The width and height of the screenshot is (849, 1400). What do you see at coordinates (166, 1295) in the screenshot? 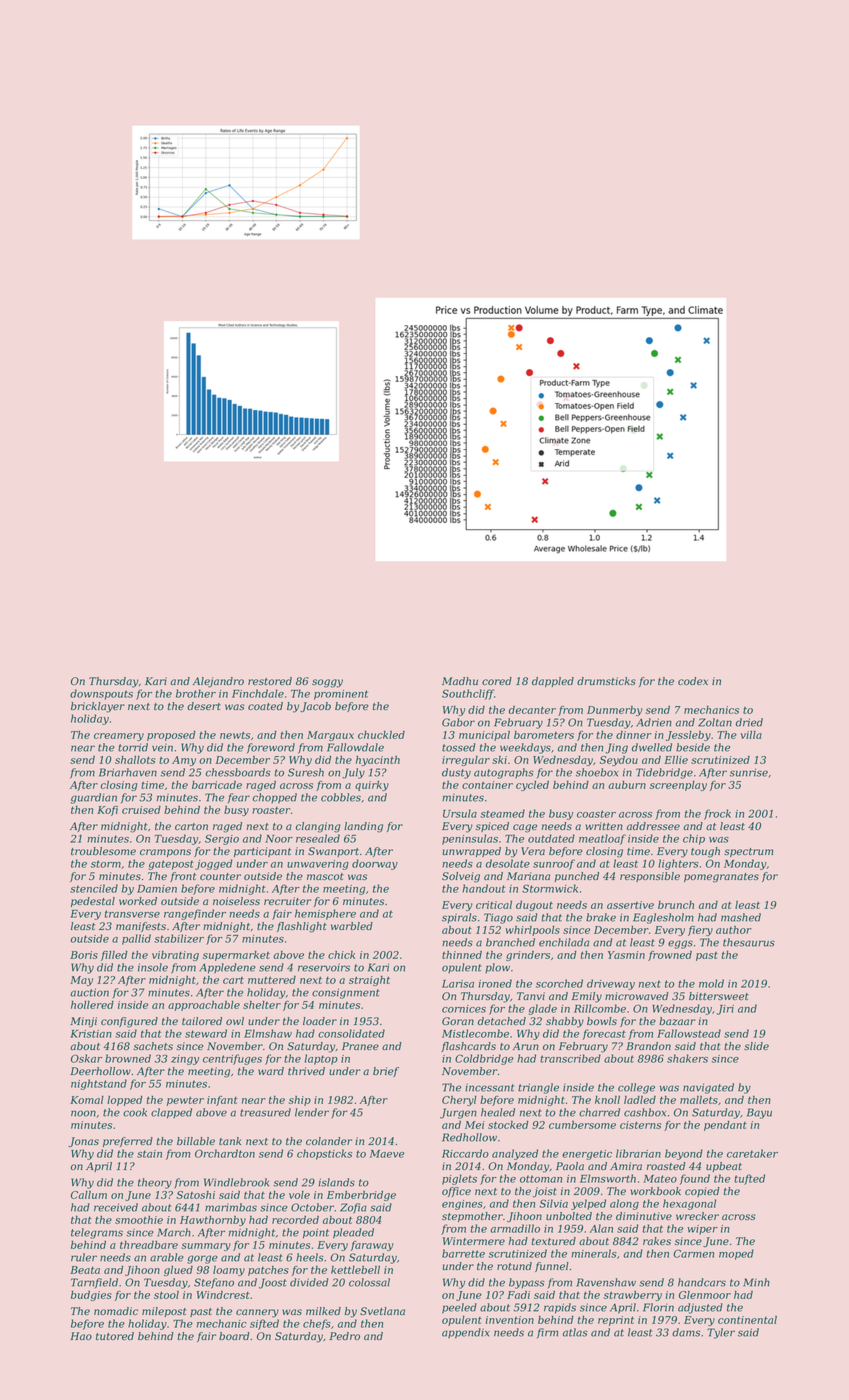
I see `stool` at bounding box center [166, 1295].
